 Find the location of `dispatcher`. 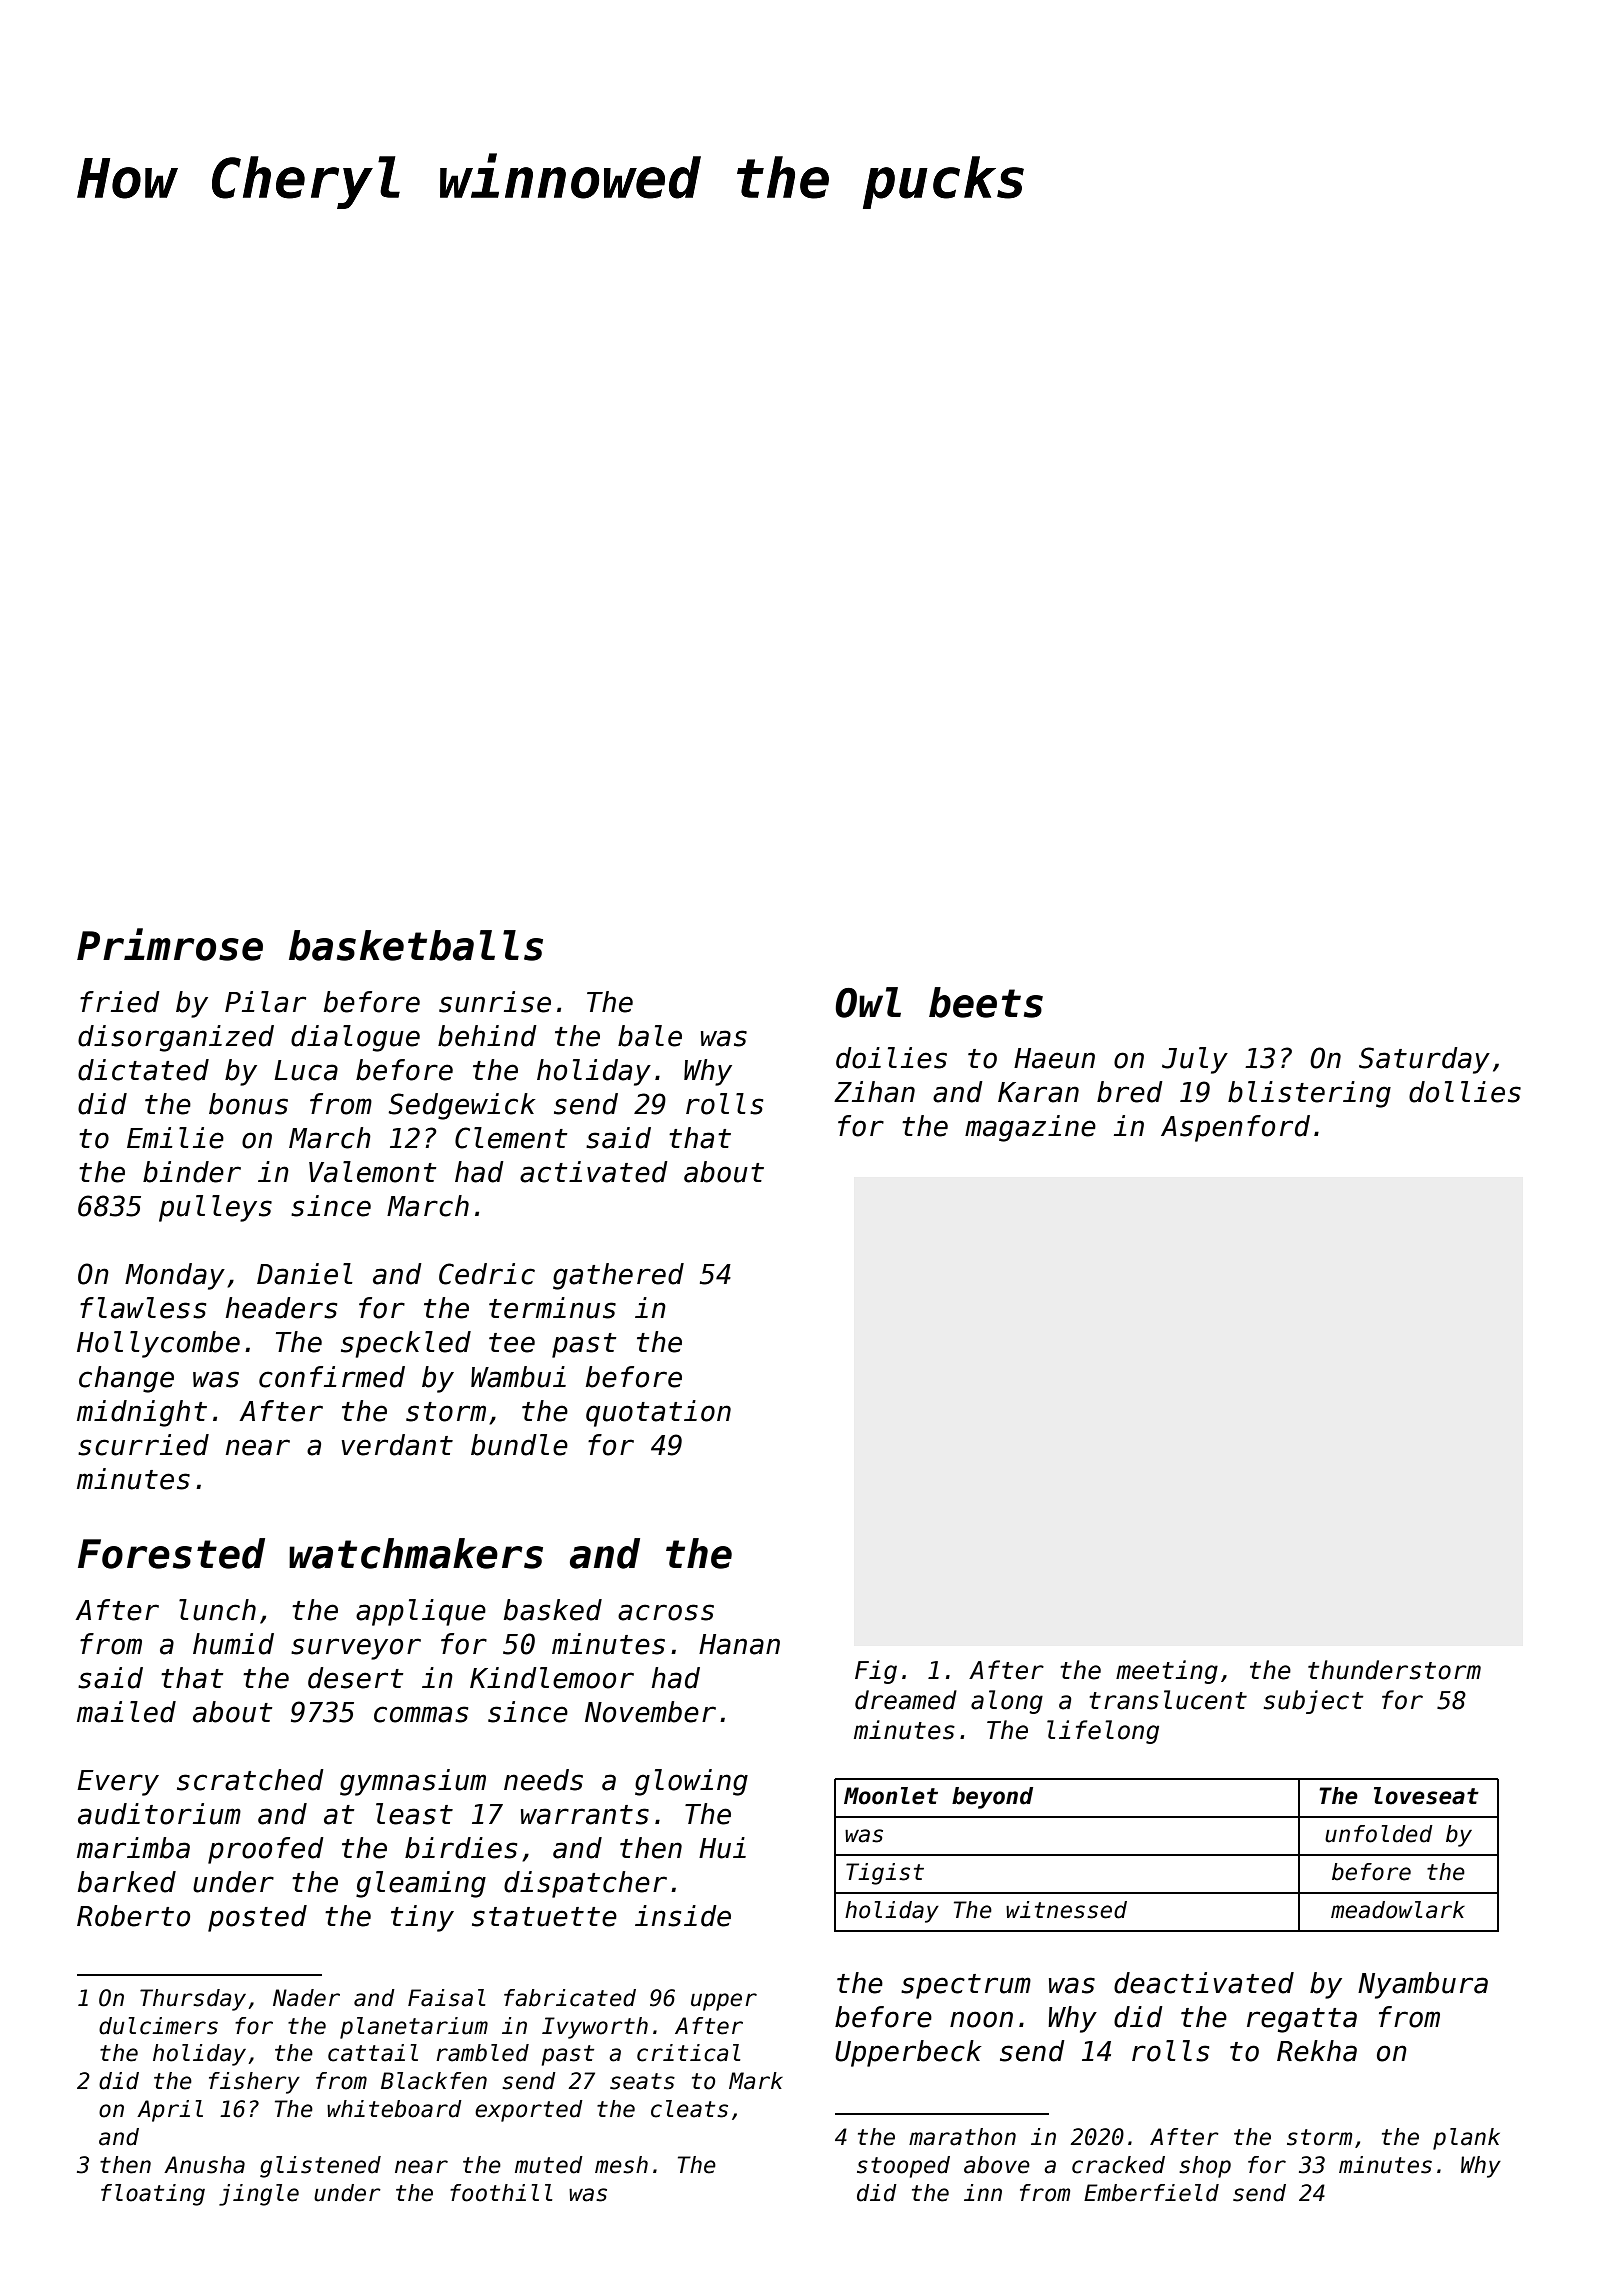

dispatcher is located at coordinates (585, 1884).
